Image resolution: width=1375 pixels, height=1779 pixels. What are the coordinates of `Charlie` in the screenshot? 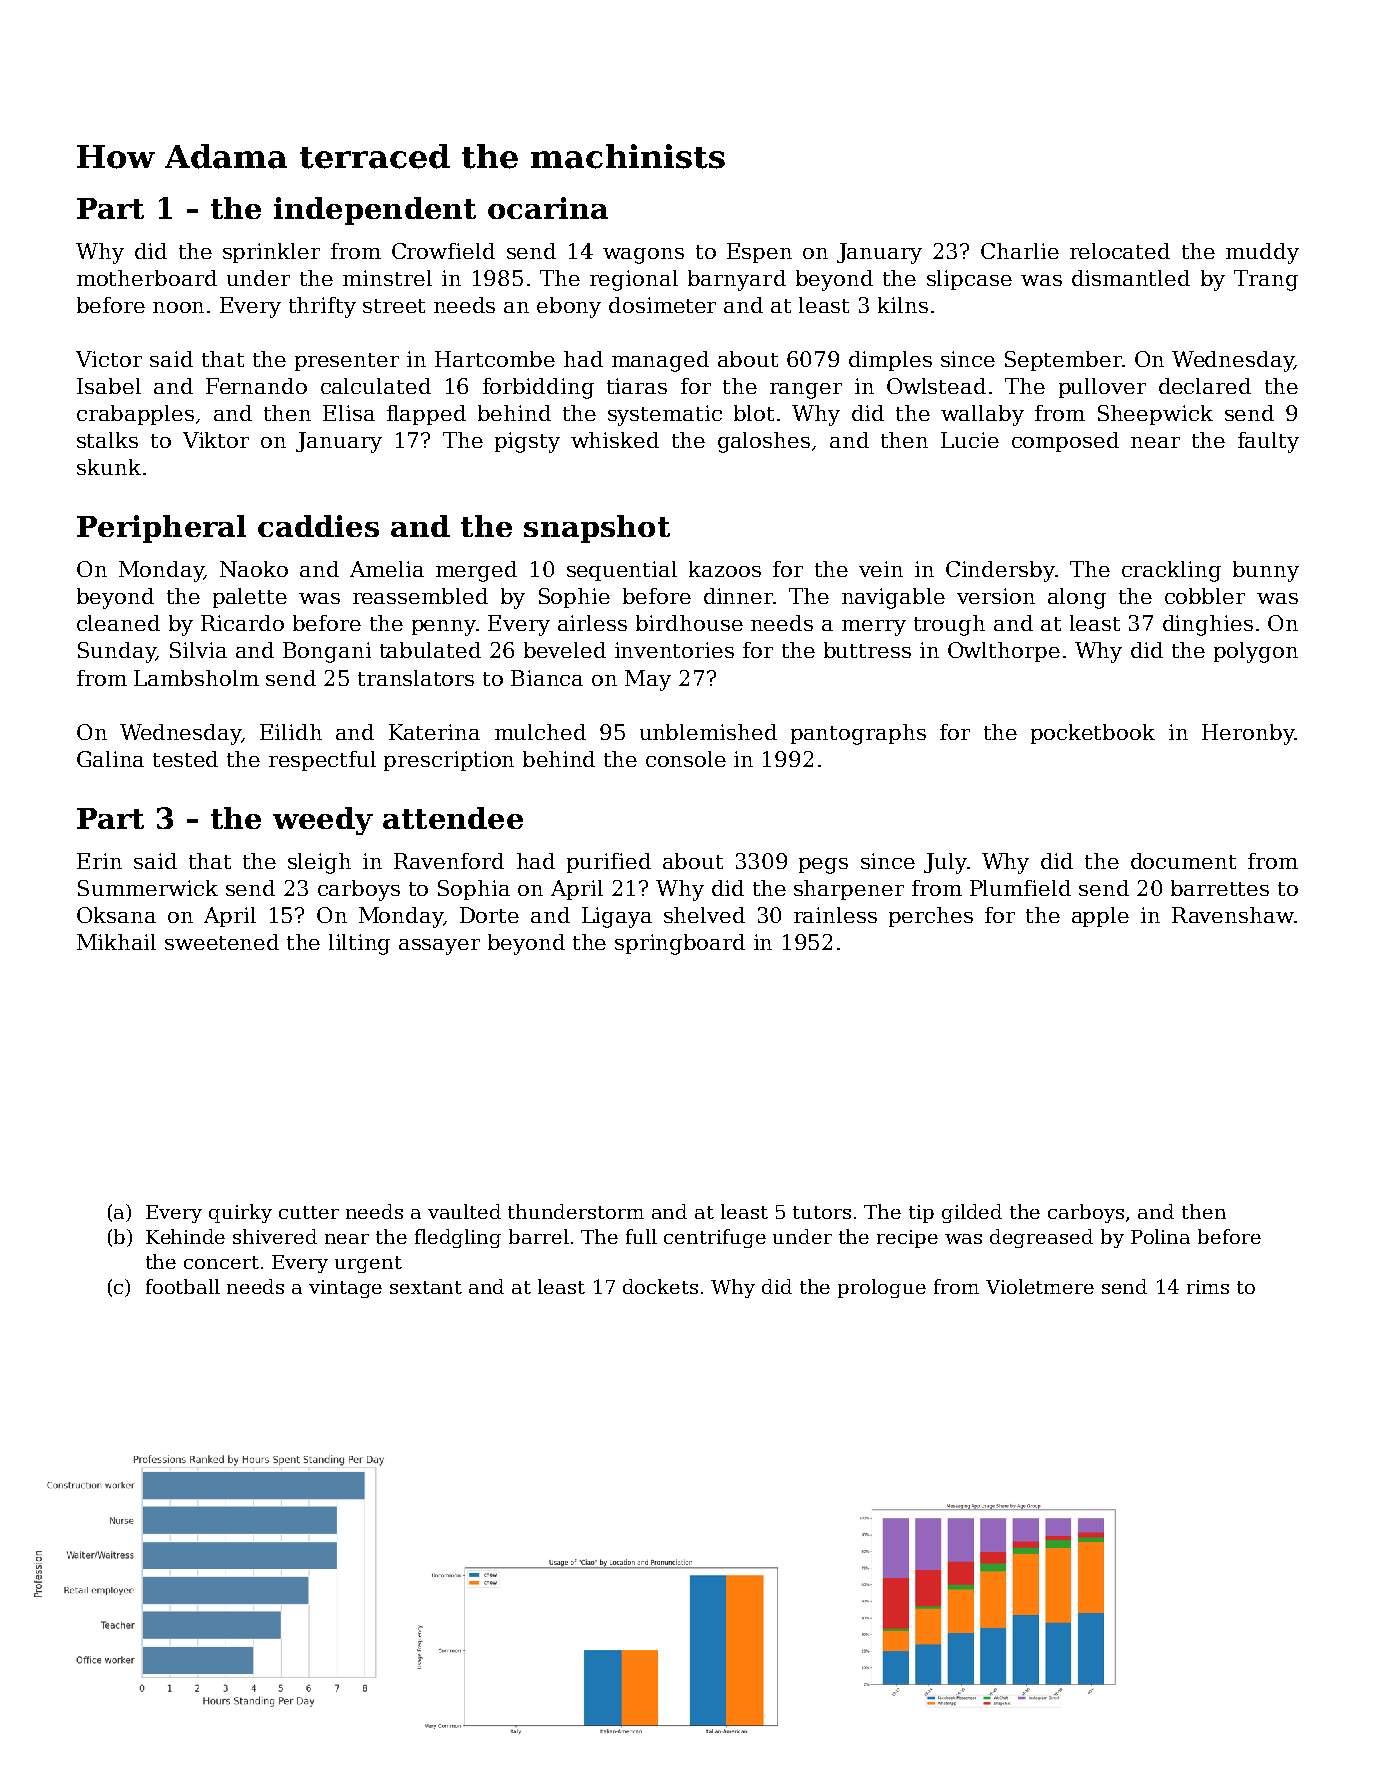 It's located at (1020, 251).
